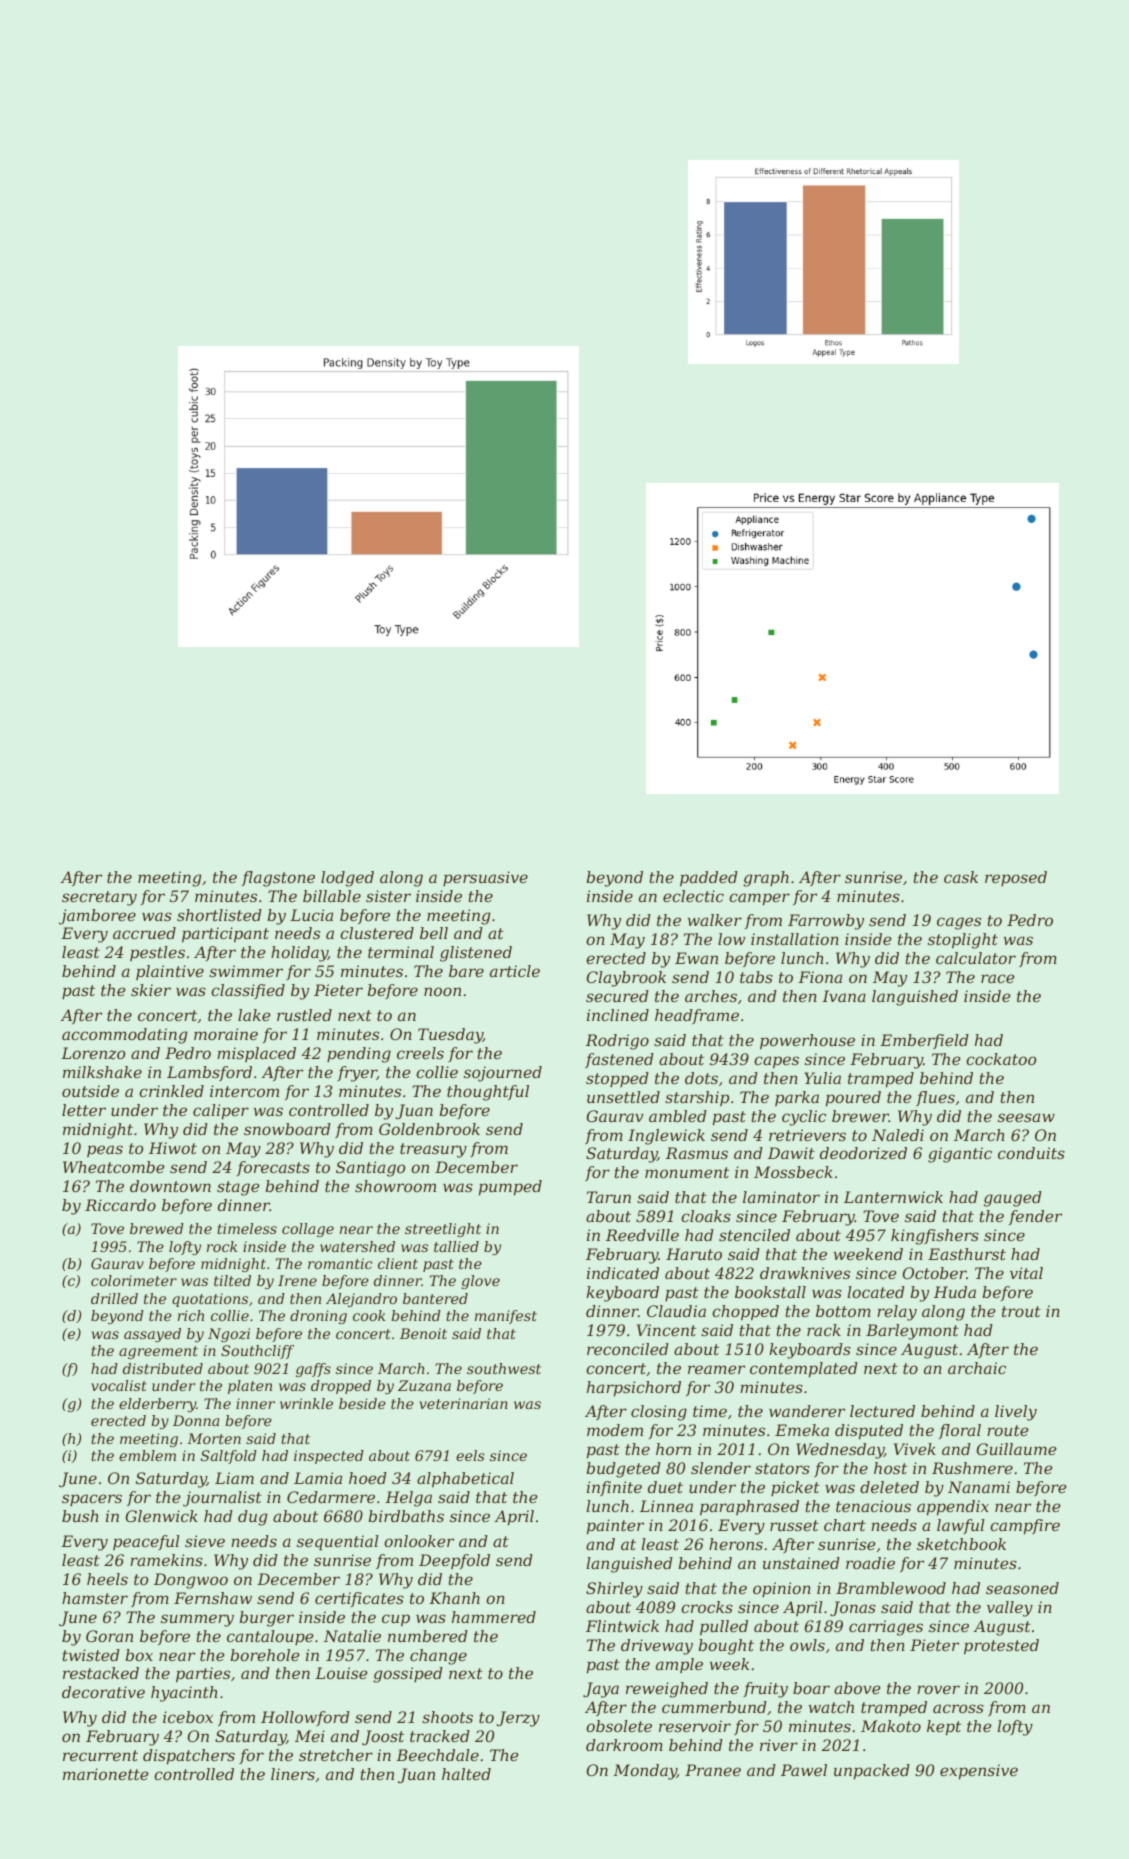  What do you see at coordinates (267, 1619) in the document?
I see `burger` at bounding box center [267, 1619].
